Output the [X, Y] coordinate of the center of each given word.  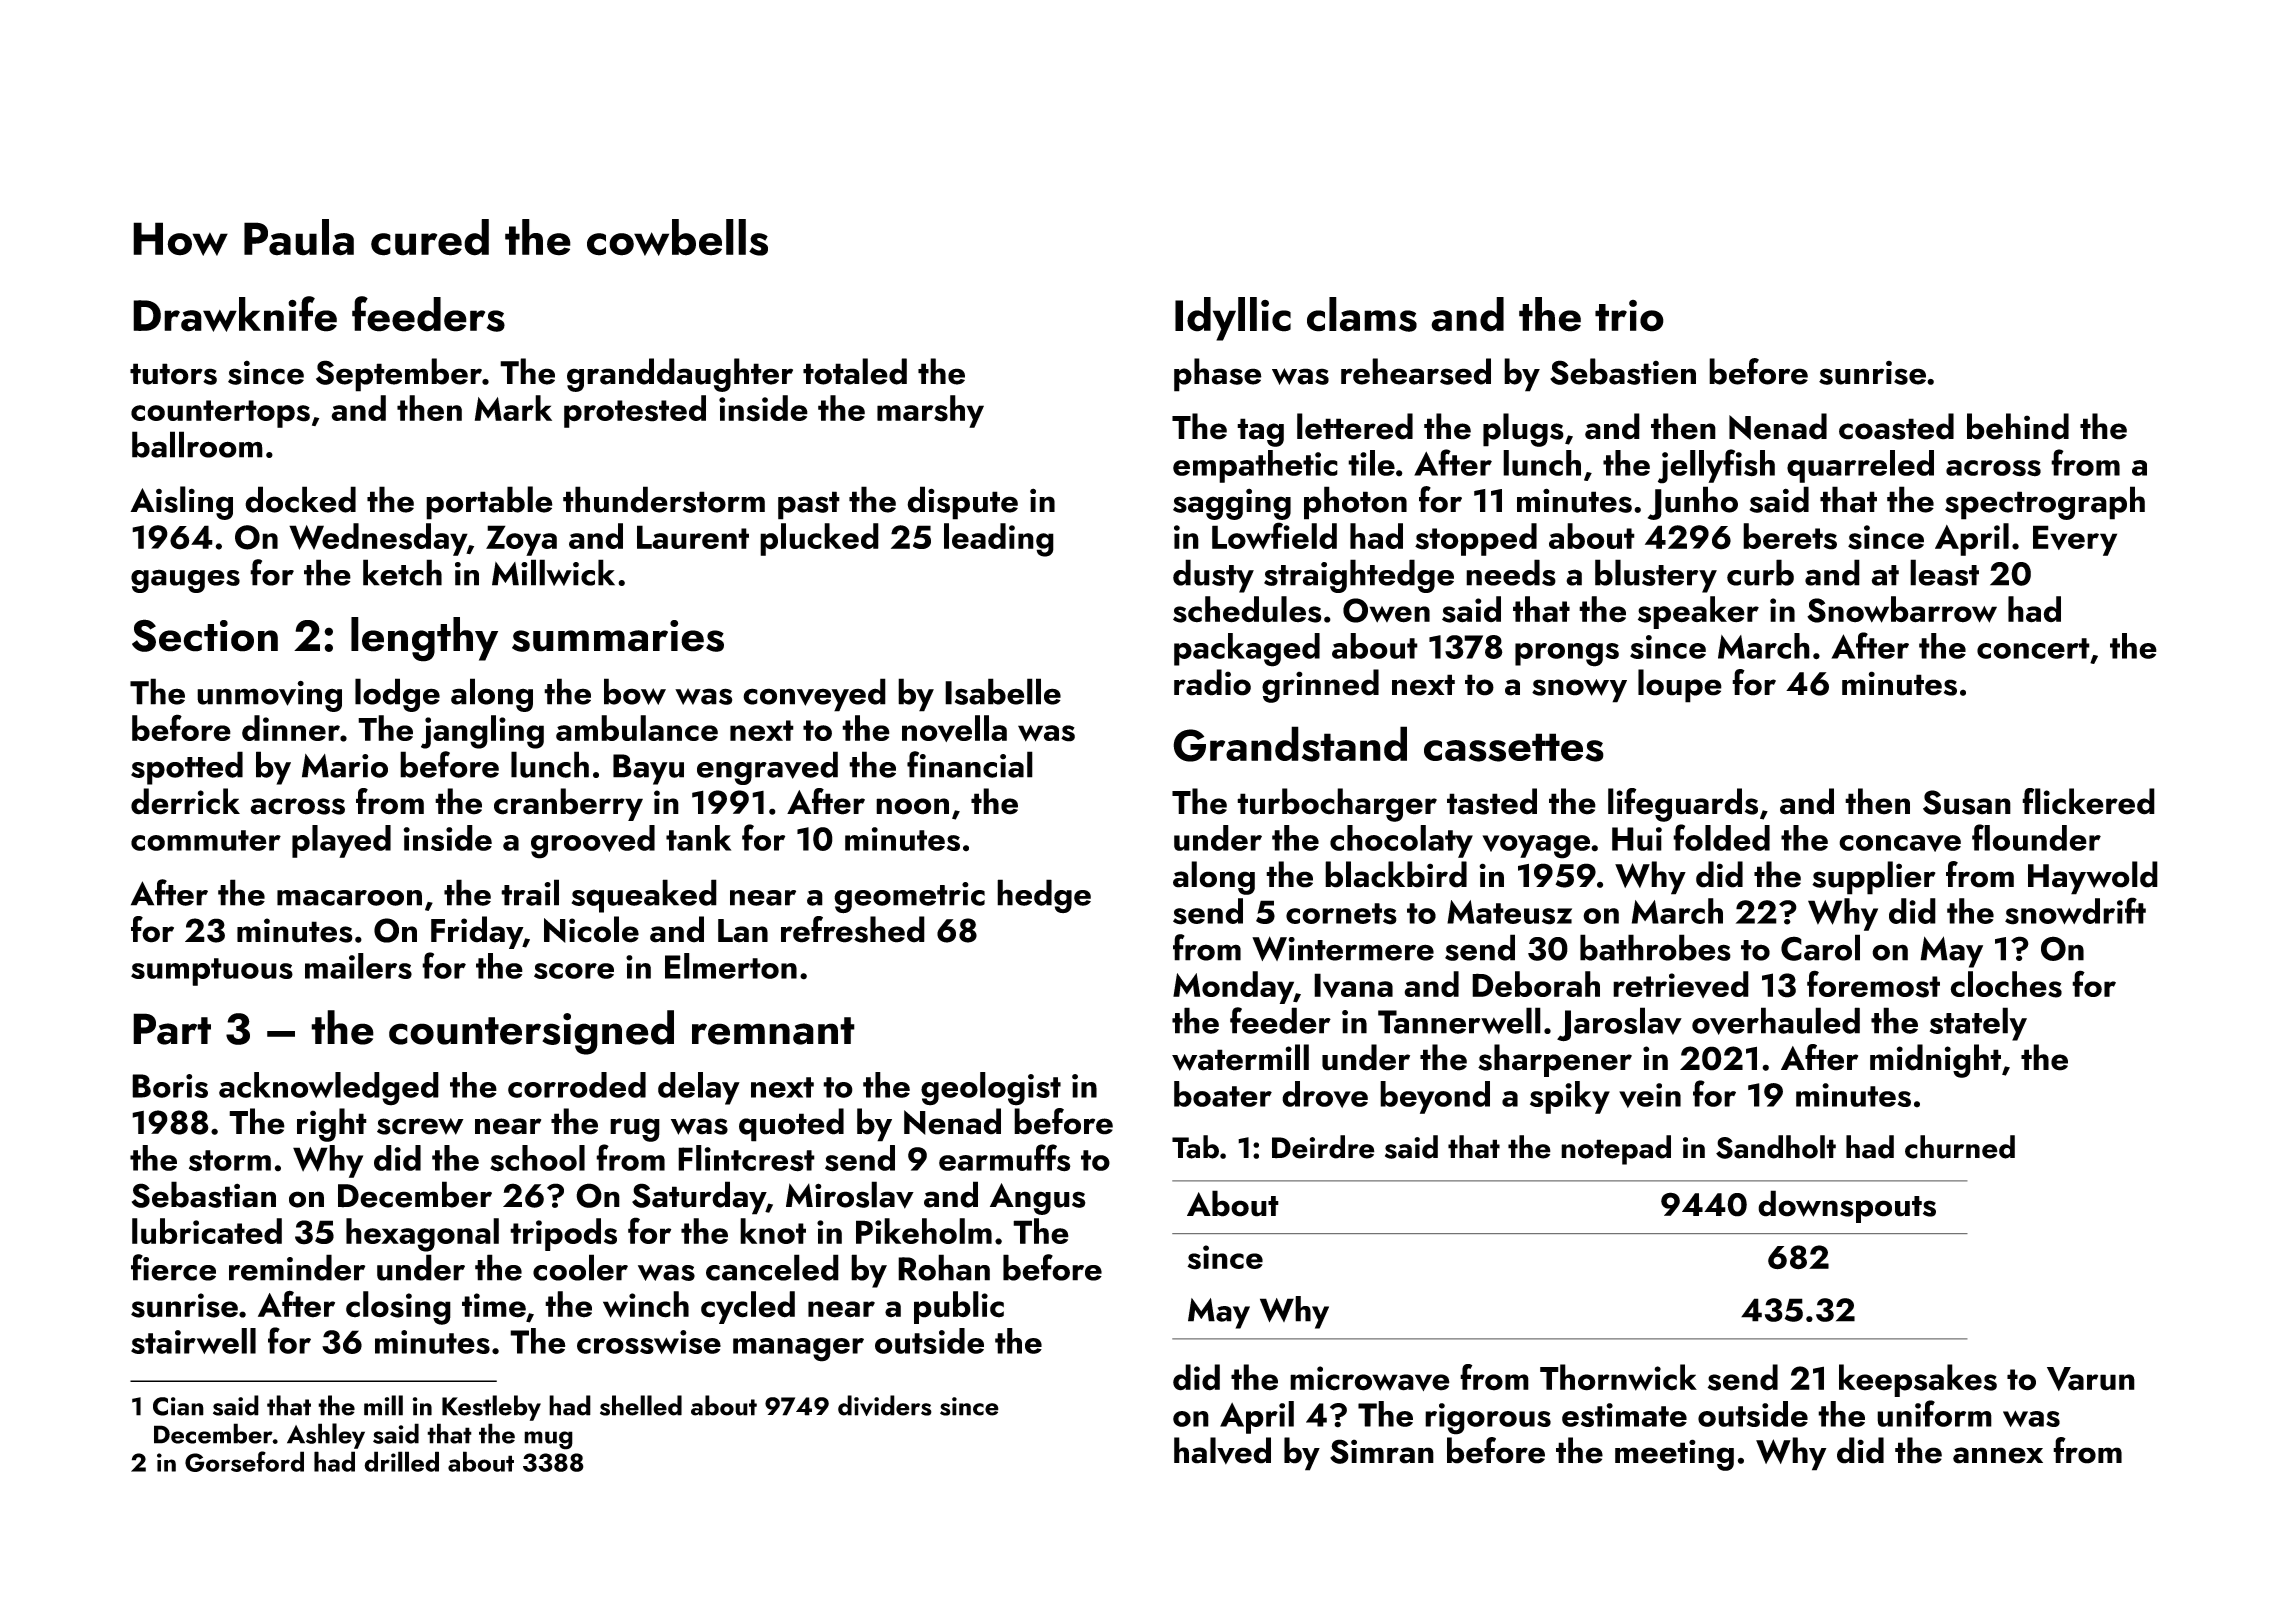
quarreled [1860, 466]
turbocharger [1337, 805]
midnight [1935, 1061]
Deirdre [1323, 1147]
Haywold [2093, 878]
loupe [1680, 686]
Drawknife [235, 314]
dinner [291, 728]
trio [1629, 316]
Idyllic [1233, 319]
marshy [930, 411]
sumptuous [212, 972]
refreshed [853, 929]
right [332, 1125]
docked [300, 499]
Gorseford [244, 1461]
